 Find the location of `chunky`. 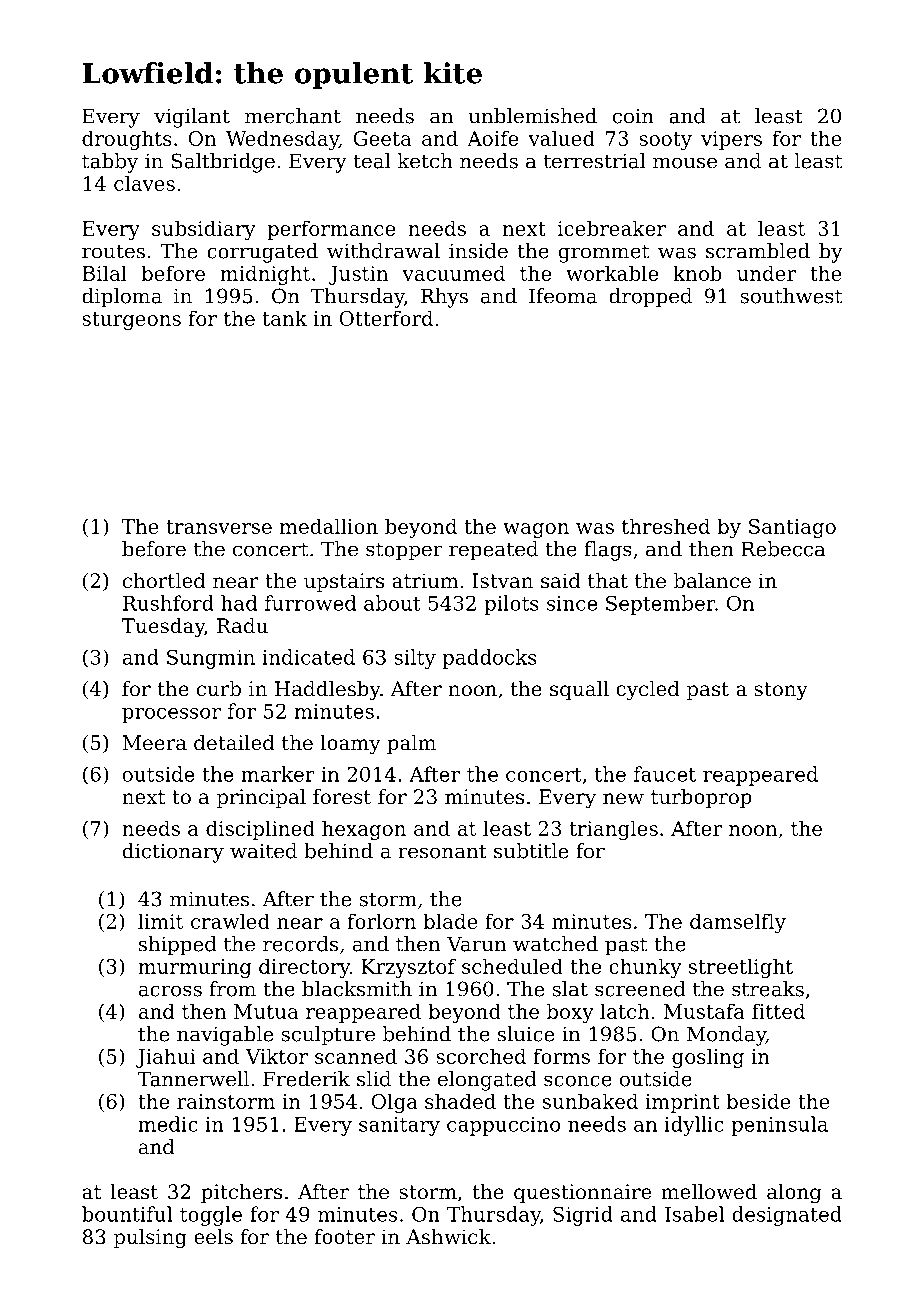

chunky is located at coordinates (645, 968).
